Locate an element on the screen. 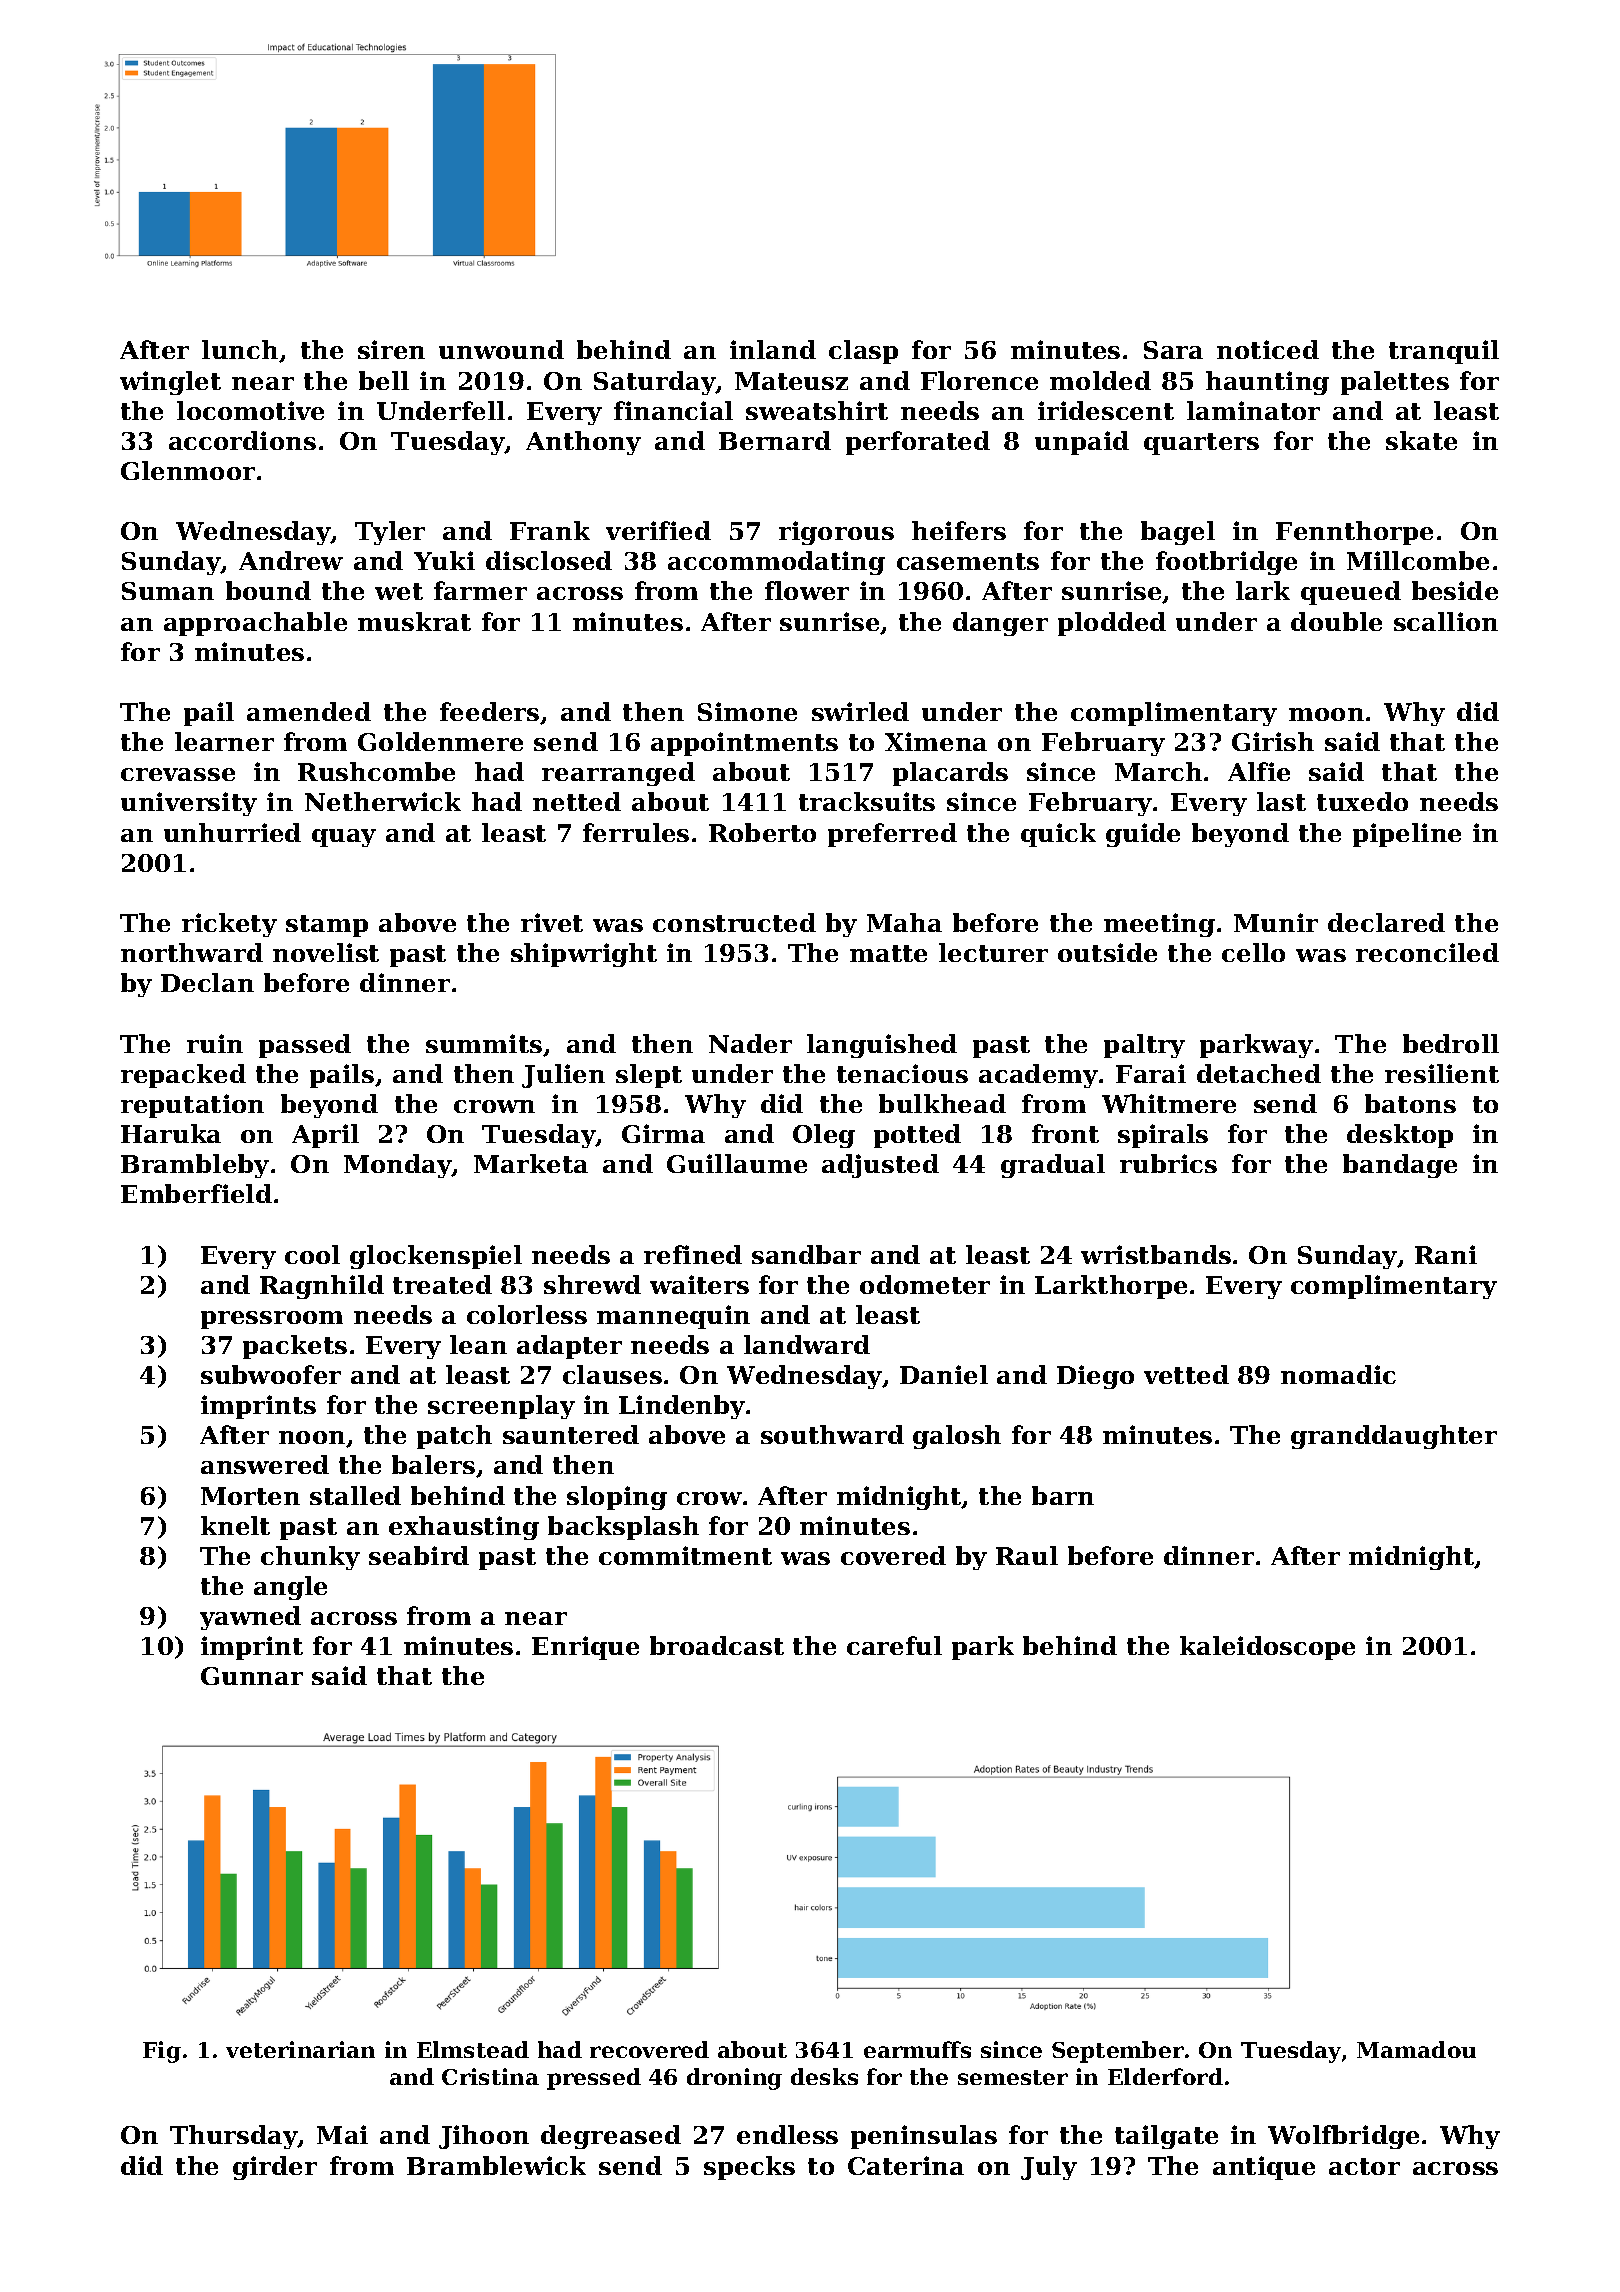 The height and width of the screenshot is (2292, 1620). flower is located at coordinates (807, 590).
